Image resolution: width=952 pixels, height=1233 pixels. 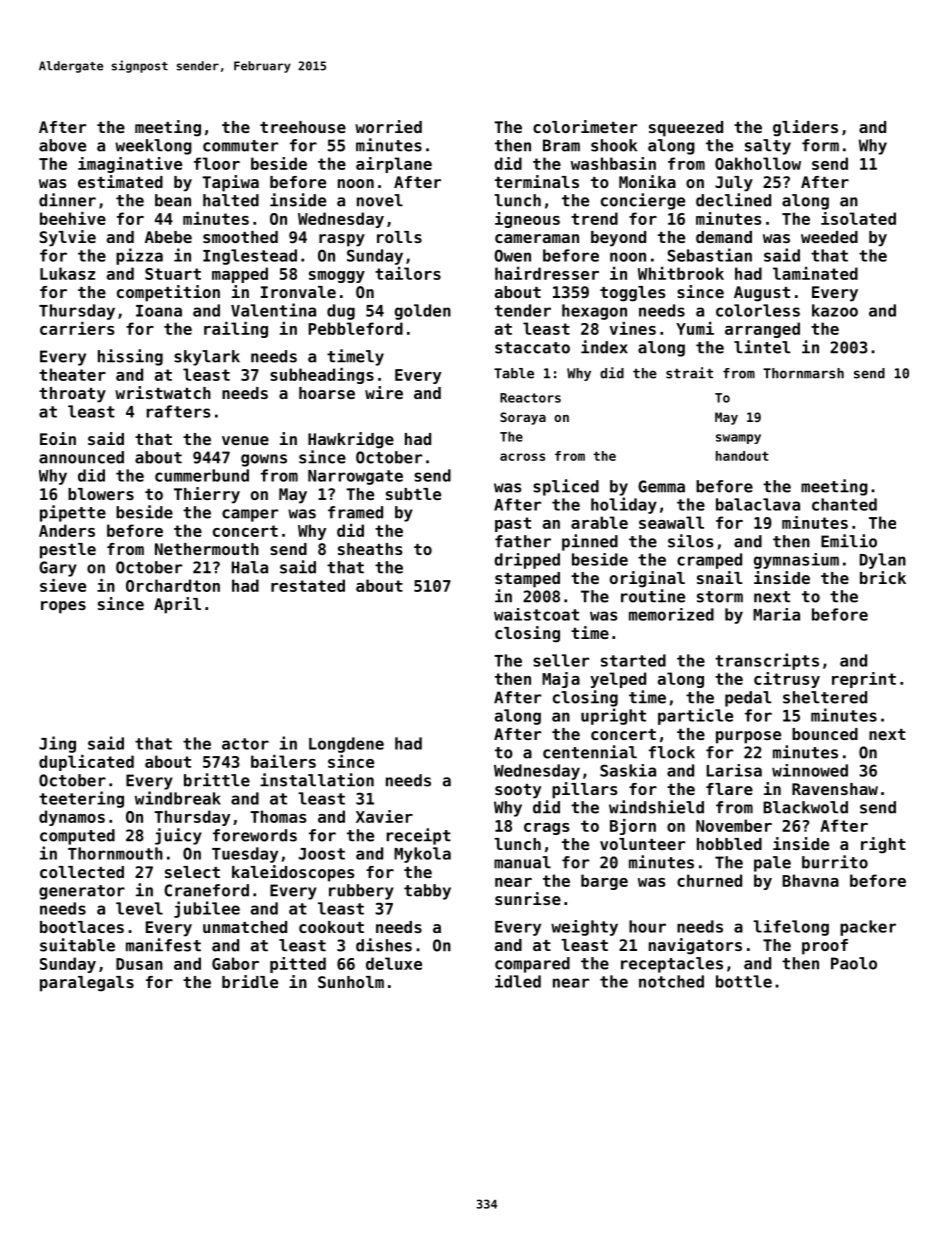 I want to click on kazoo, so click(x=835, y=310).
